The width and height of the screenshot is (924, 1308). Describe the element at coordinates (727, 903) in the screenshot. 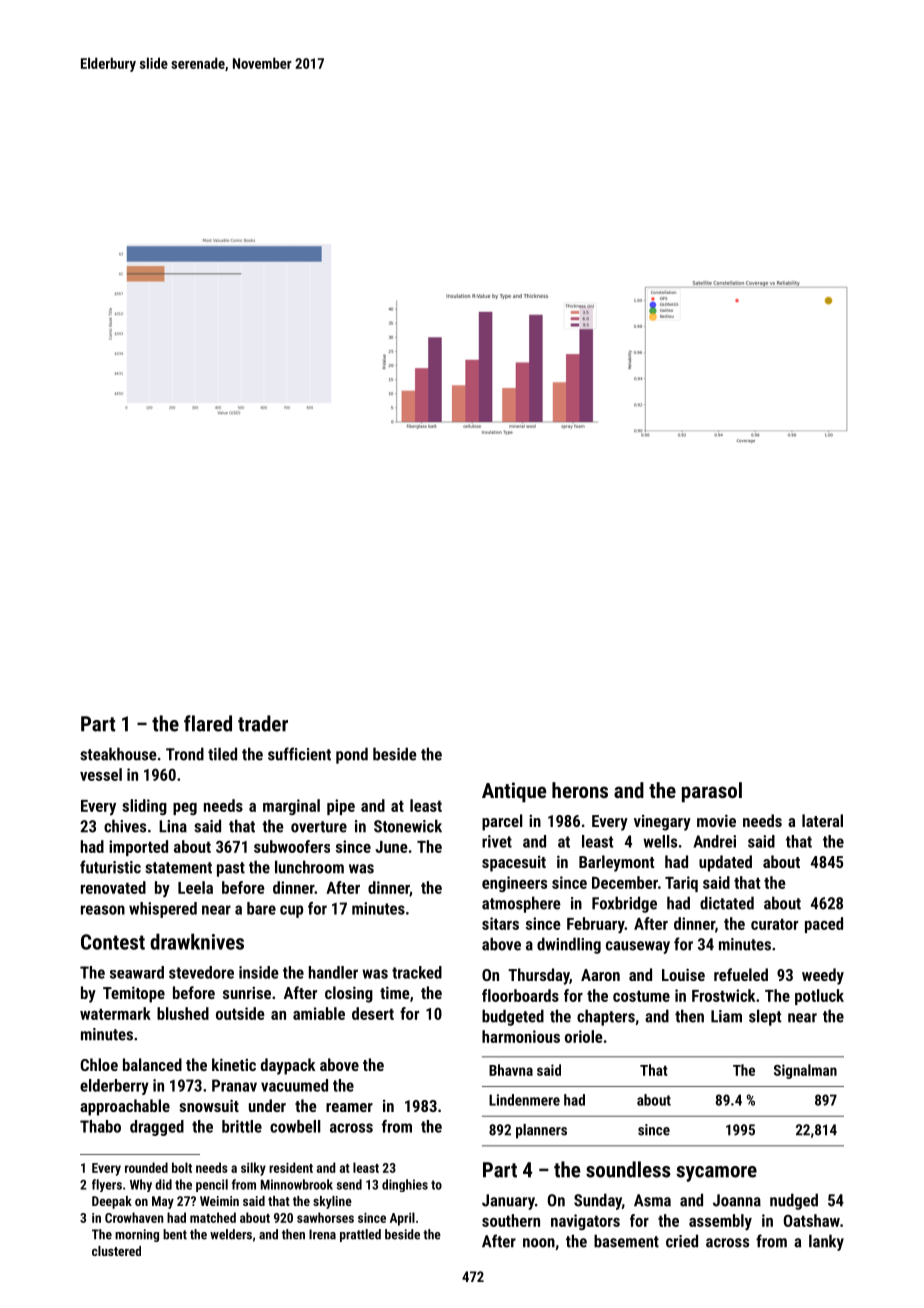

I see `dictated` at that location.
